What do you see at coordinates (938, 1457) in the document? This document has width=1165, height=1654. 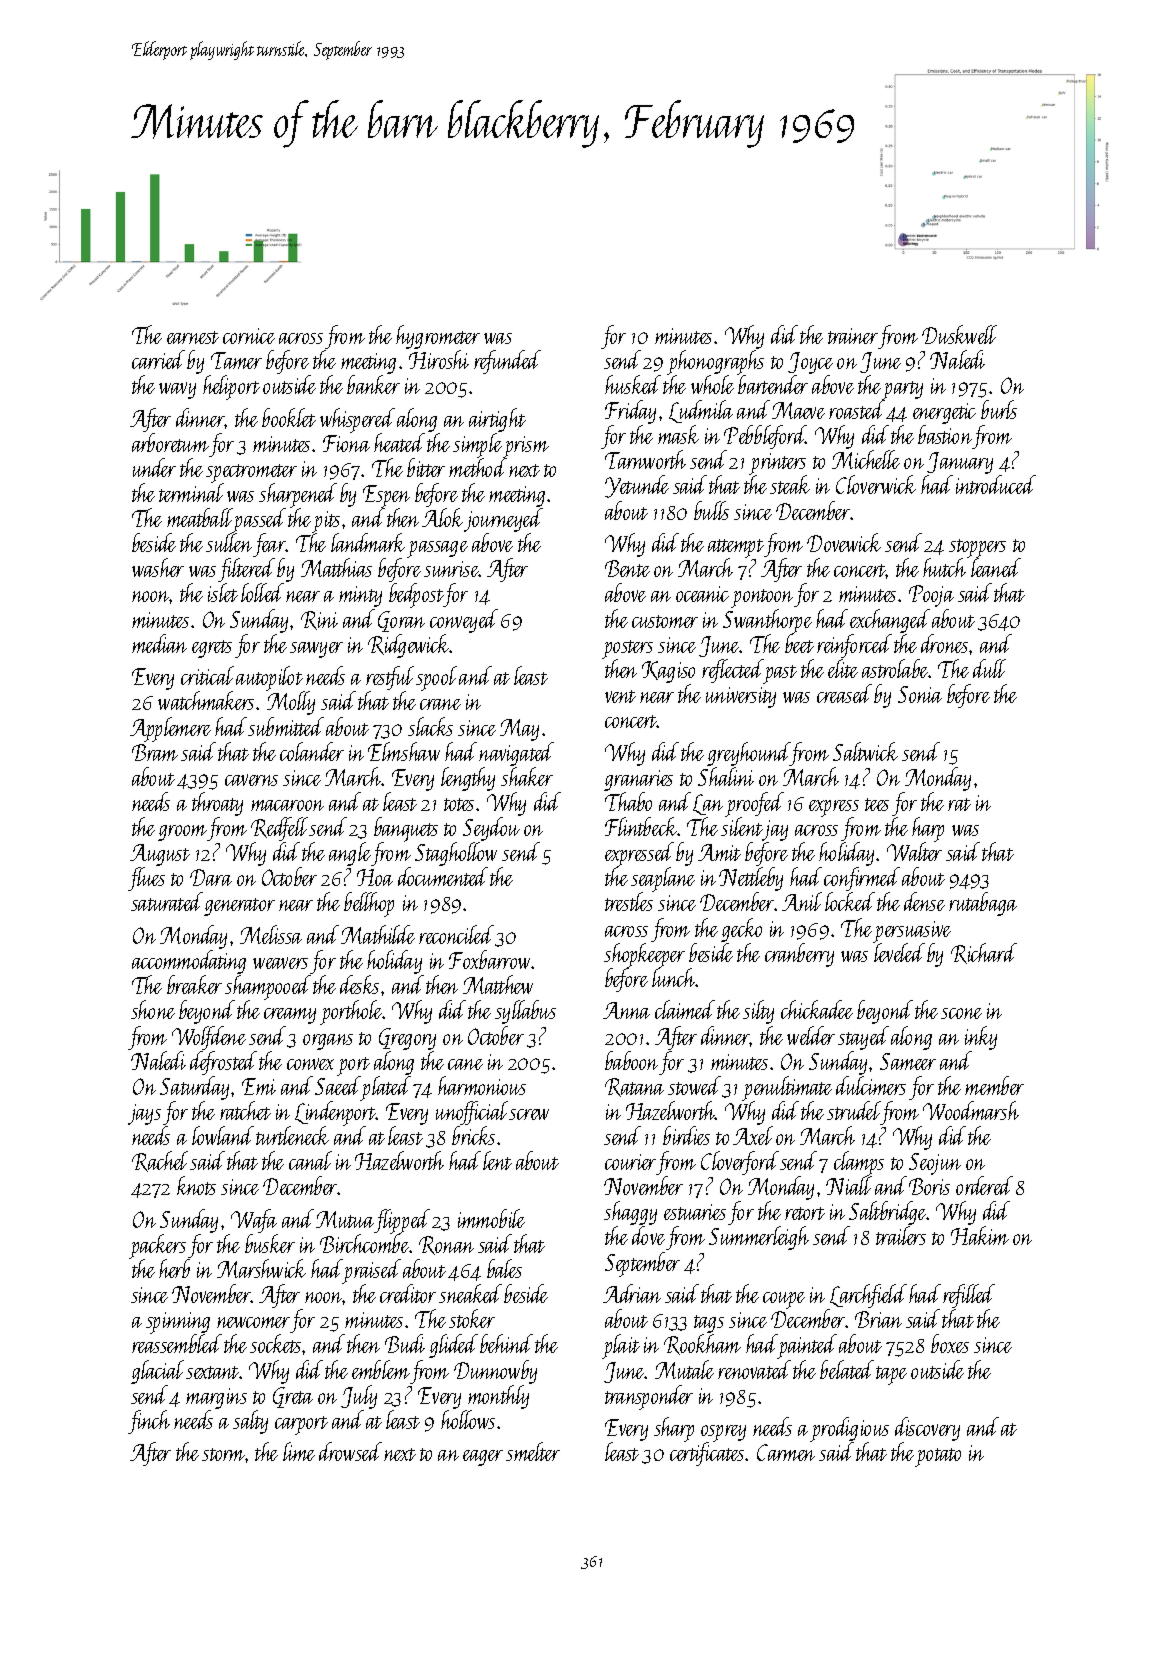 I see `potato` at bounding box center [938, 1457].
